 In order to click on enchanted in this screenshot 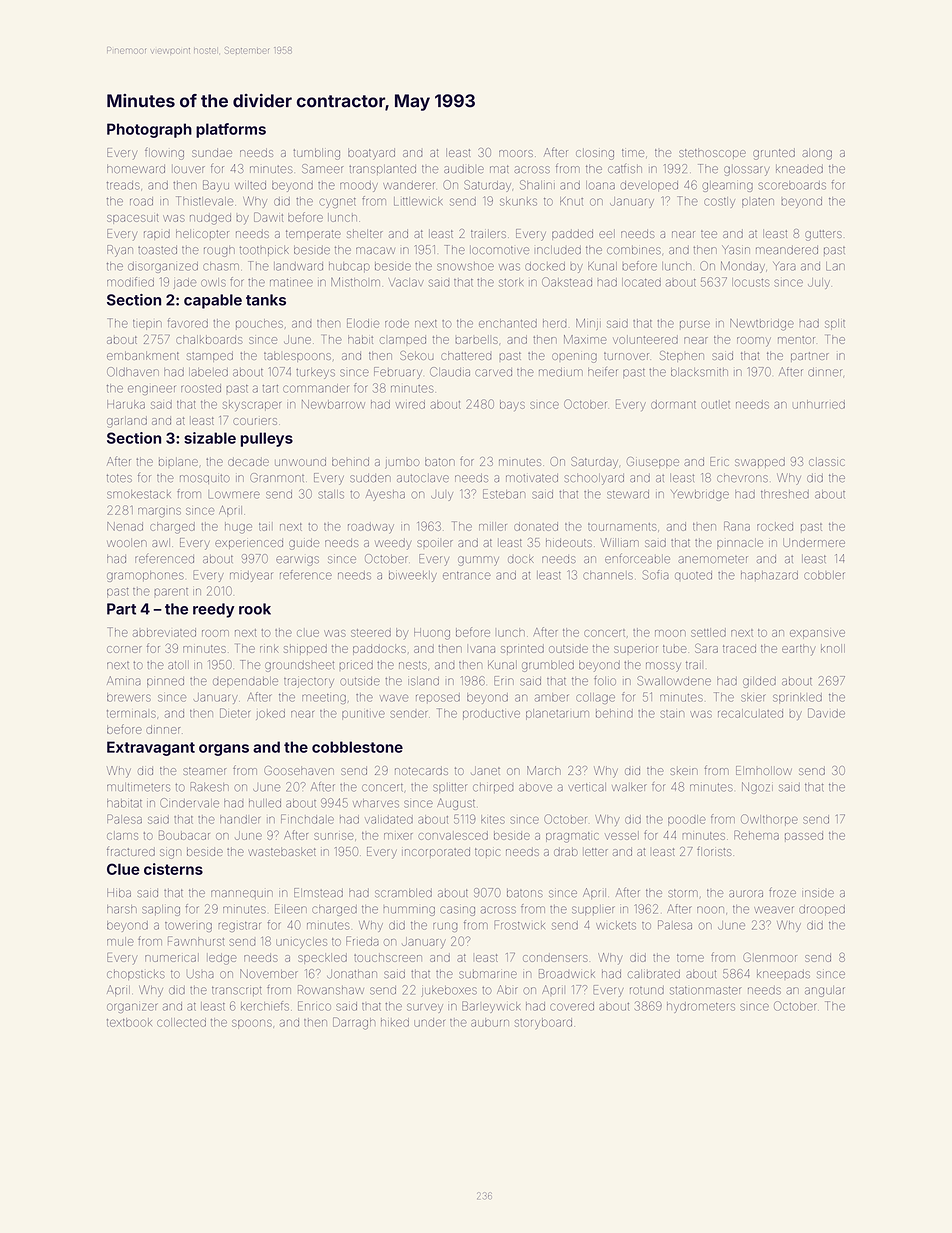, I will do `click(508, 323)`.
